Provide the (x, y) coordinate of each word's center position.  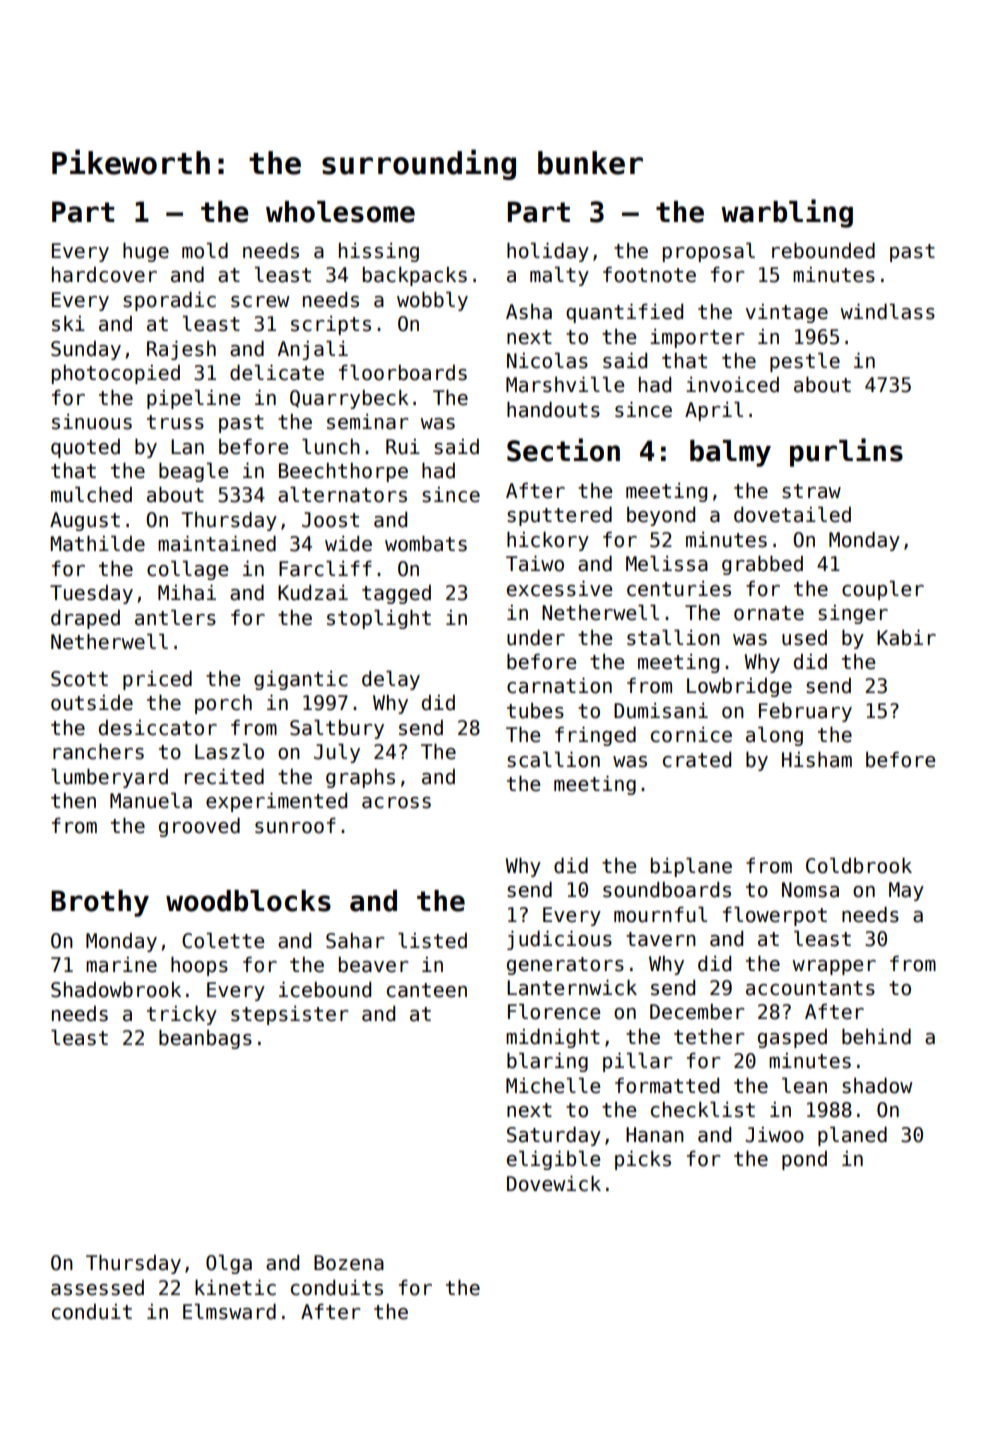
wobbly (432, 301)
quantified (624, 313)
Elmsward (229, 1311)
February (805, 712)
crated (697, 760)
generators (565, 966)
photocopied (116, 374)
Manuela (151, 800)
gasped (792, 1038)
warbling (787, 213)
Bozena (349, 1263)
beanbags (205, 1039)
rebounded (823, 251)
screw (260, 302)
